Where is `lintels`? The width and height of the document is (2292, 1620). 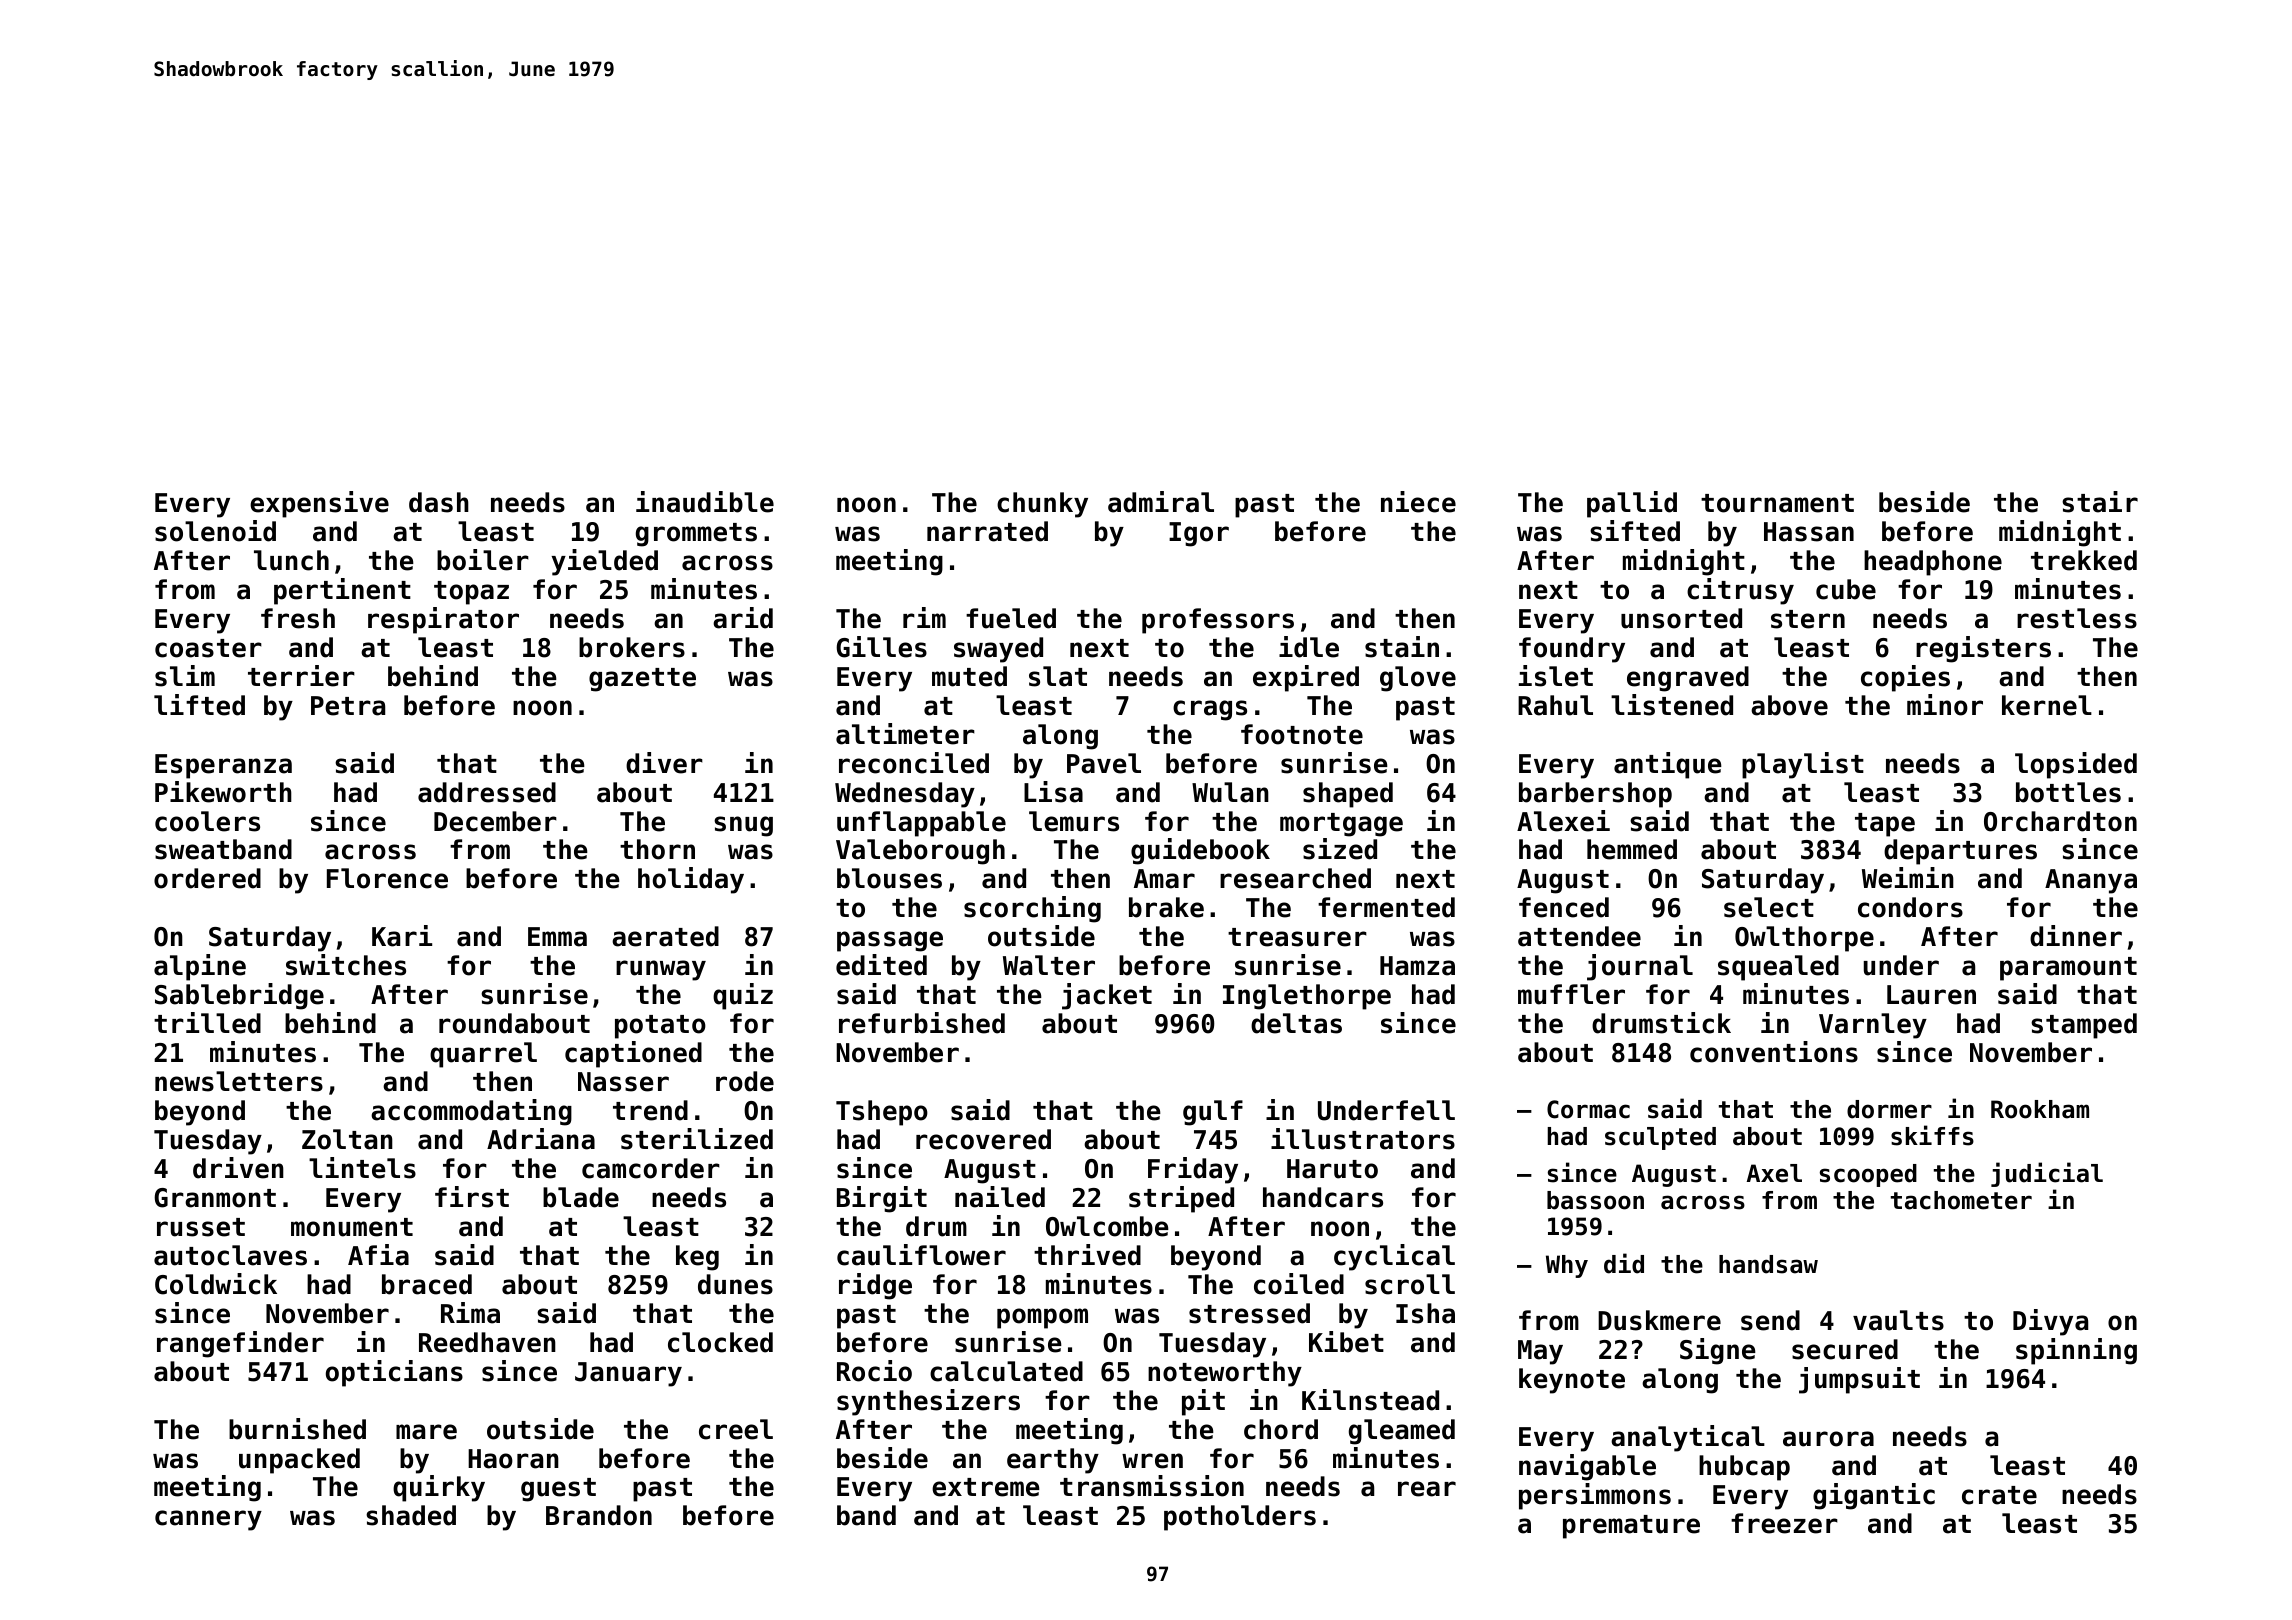 lintels is located at coordinates (362, 1168).
